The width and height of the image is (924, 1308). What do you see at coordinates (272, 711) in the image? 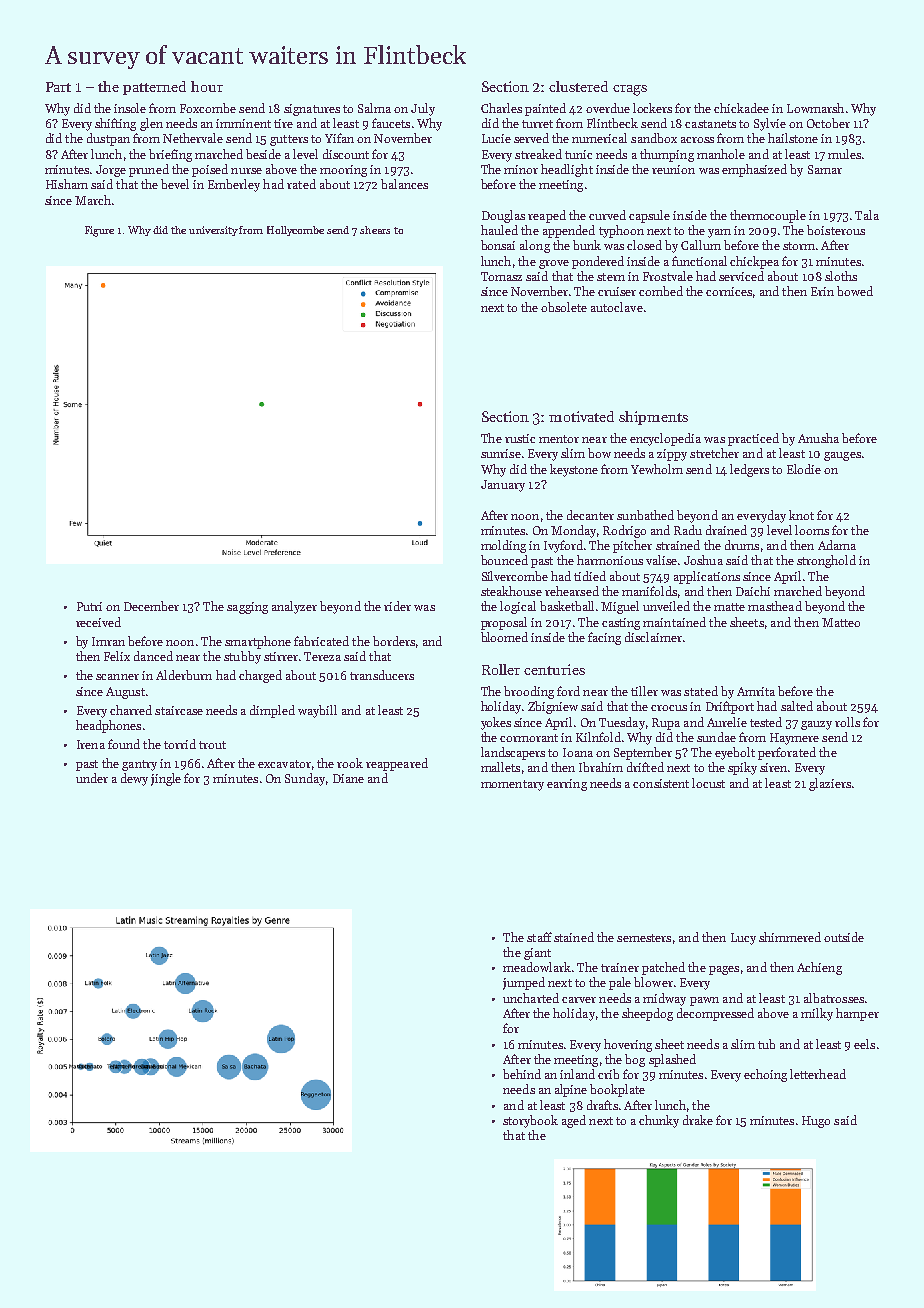
I see `dimpled` at bounding box center [272, 711].
